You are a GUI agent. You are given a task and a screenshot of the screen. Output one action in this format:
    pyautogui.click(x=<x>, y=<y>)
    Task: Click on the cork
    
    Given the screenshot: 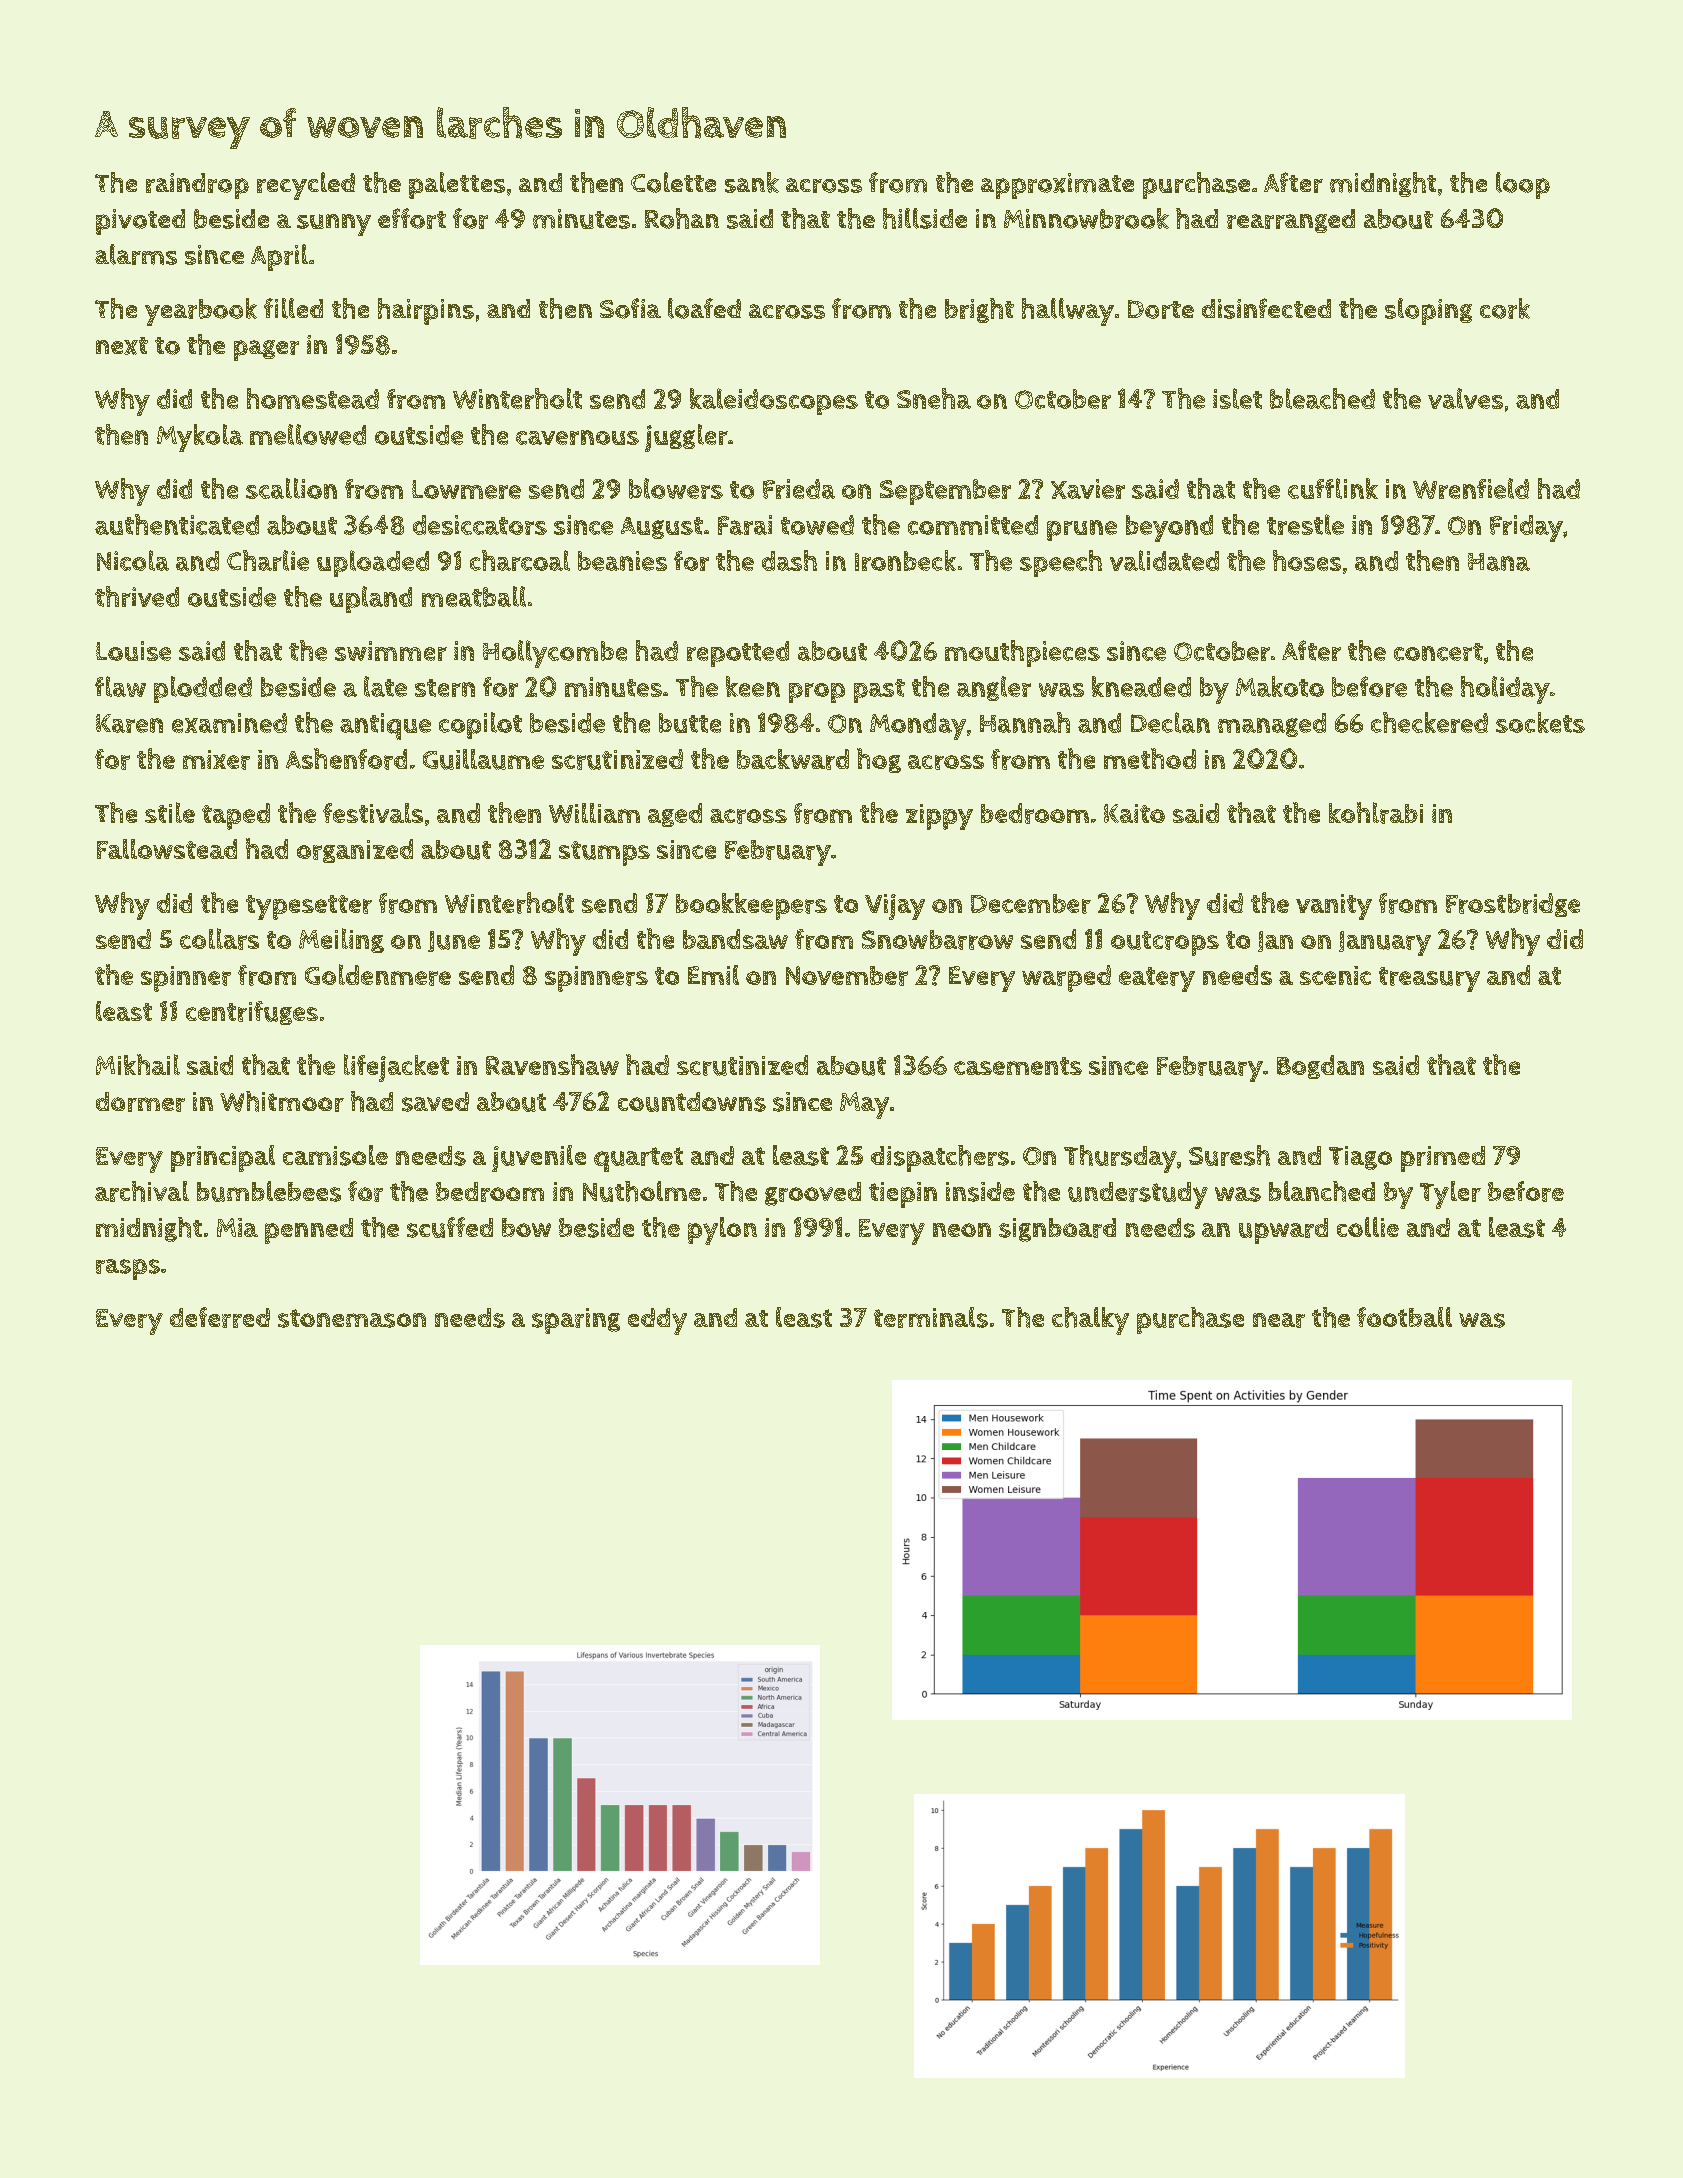 What is the action you would take?
    pyautogui.click(x=1505, y=308)
